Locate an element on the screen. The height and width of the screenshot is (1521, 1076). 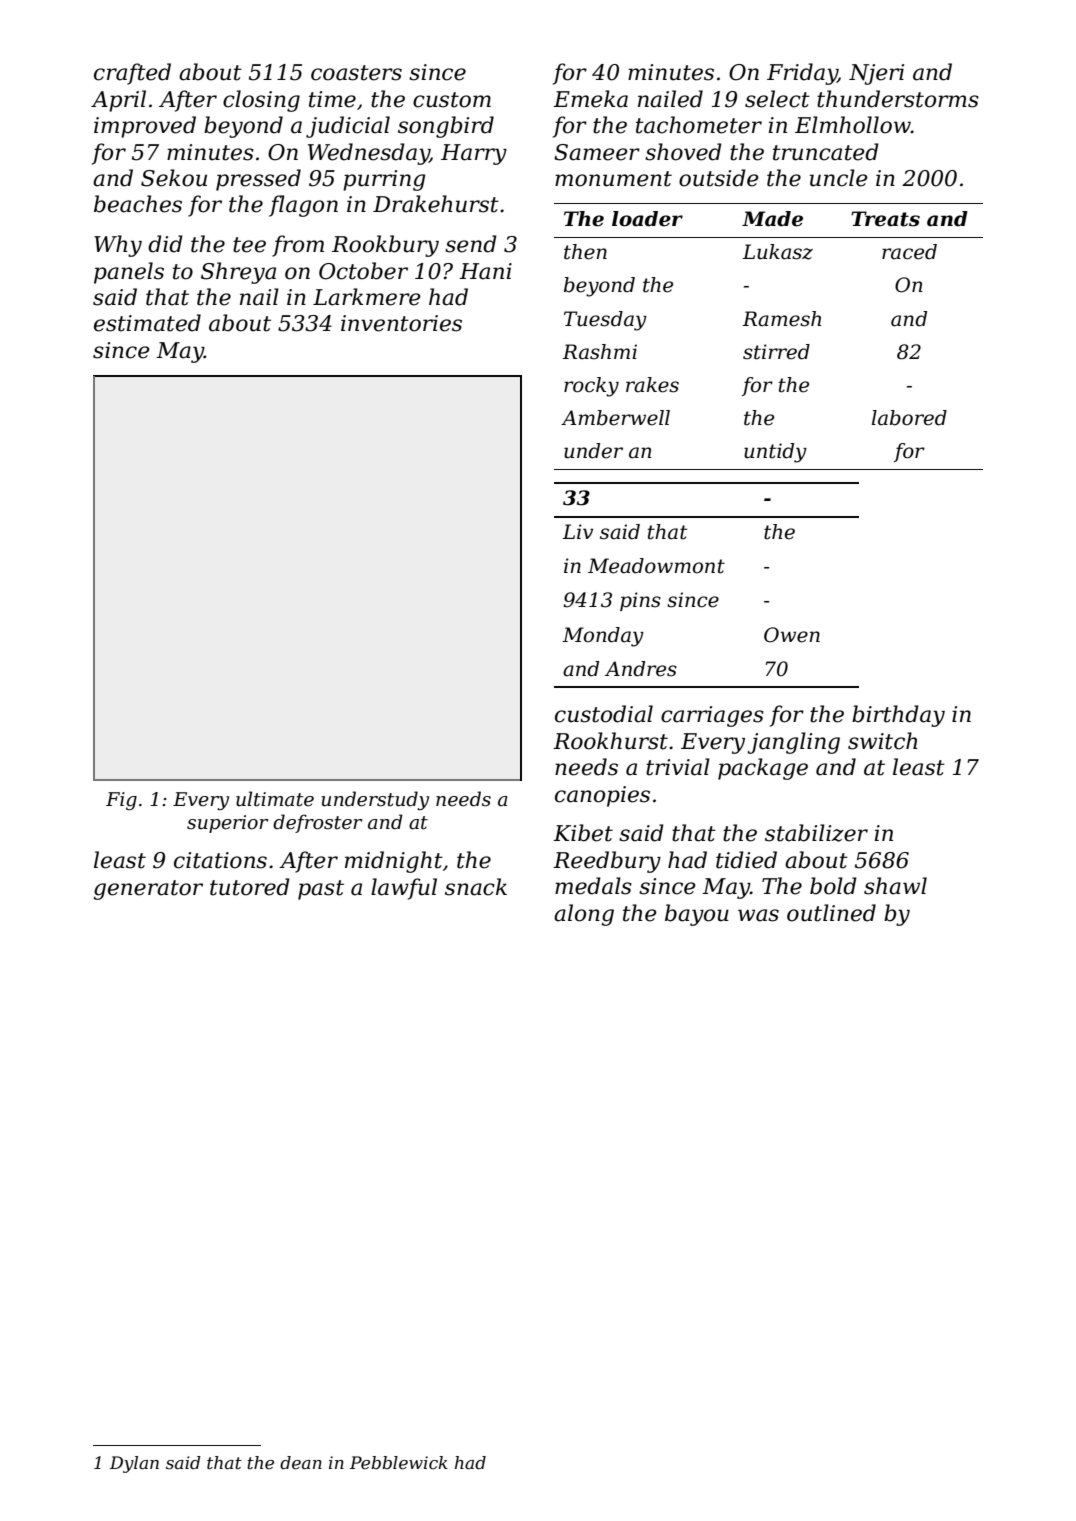
Dylan is located at coordinates (134, 1464).
